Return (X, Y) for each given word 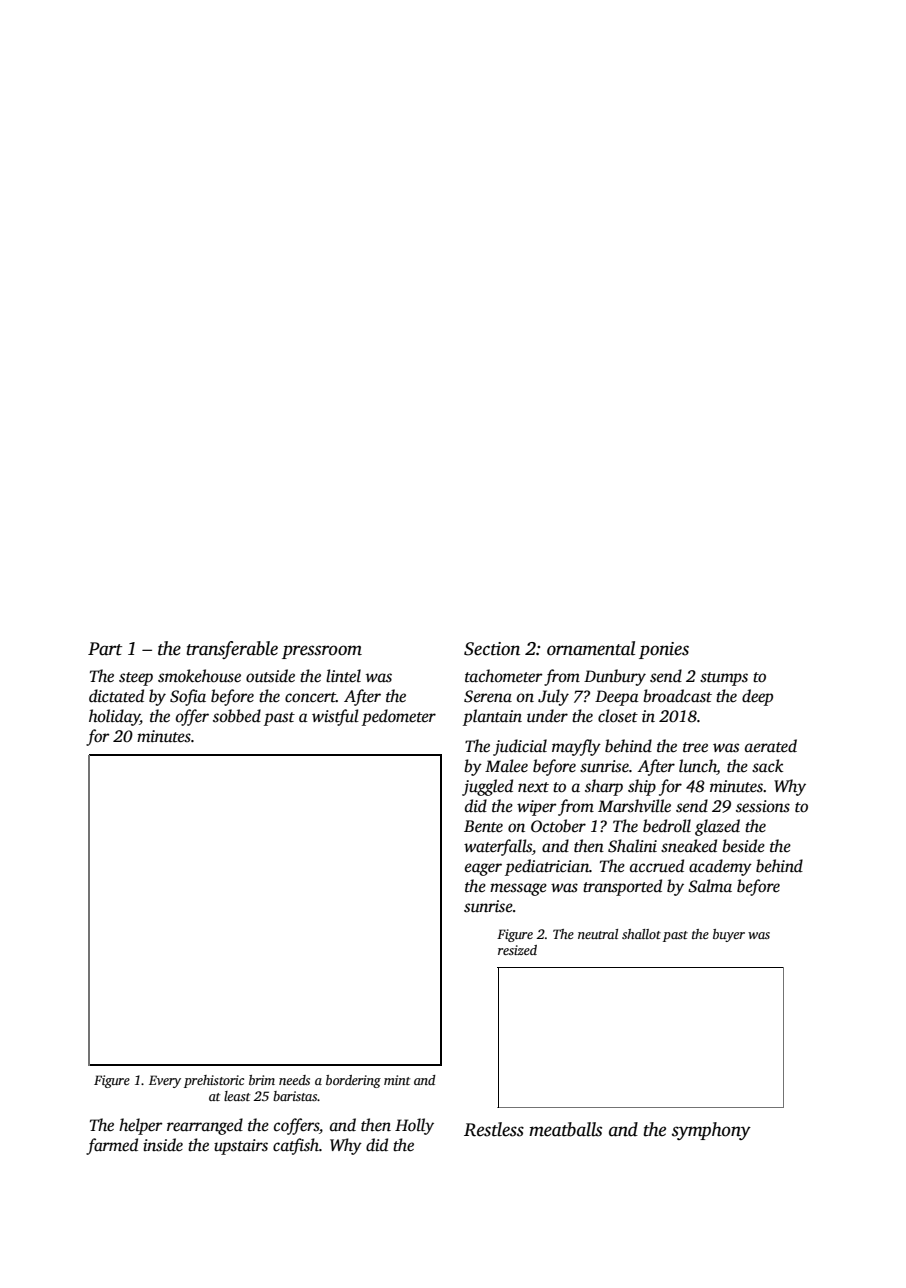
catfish (296, 1146)
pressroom (322, 652)
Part (105, 649)
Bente (483, 826)
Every (165, 1081)
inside (163, 1145)
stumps (724, 679)
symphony (711, 1131)
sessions (763, 806)
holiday (114, 717)
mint (397, 1080)
